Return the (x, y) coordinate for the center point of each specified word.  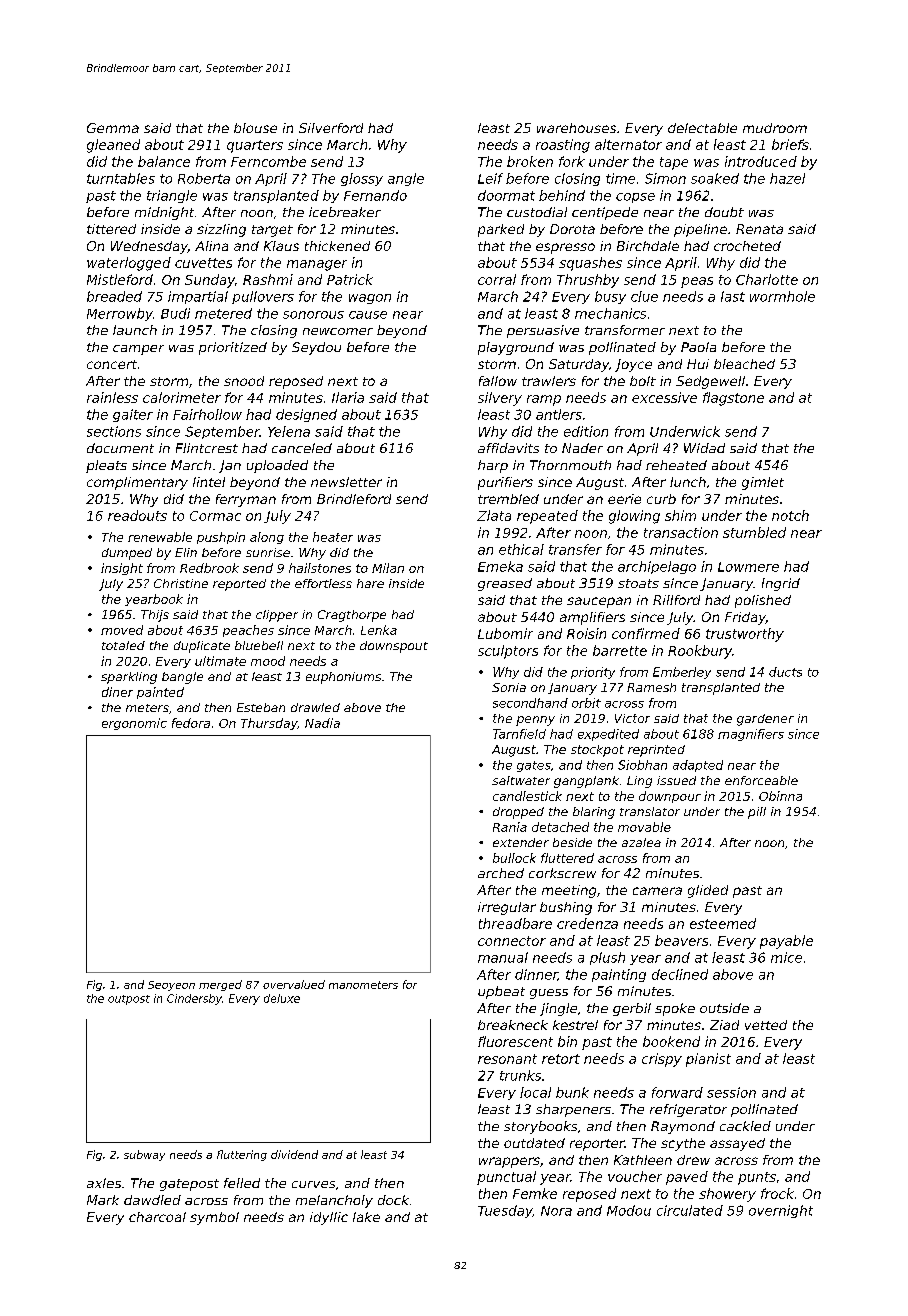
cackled (745, 1126)
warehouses (576, 128)
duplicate (202, 647)
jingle (558, 1009)
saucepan (599, 602)
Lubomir (505, 633)
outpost (129, 1000)
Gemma (113, 128)
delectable (702, 128)
